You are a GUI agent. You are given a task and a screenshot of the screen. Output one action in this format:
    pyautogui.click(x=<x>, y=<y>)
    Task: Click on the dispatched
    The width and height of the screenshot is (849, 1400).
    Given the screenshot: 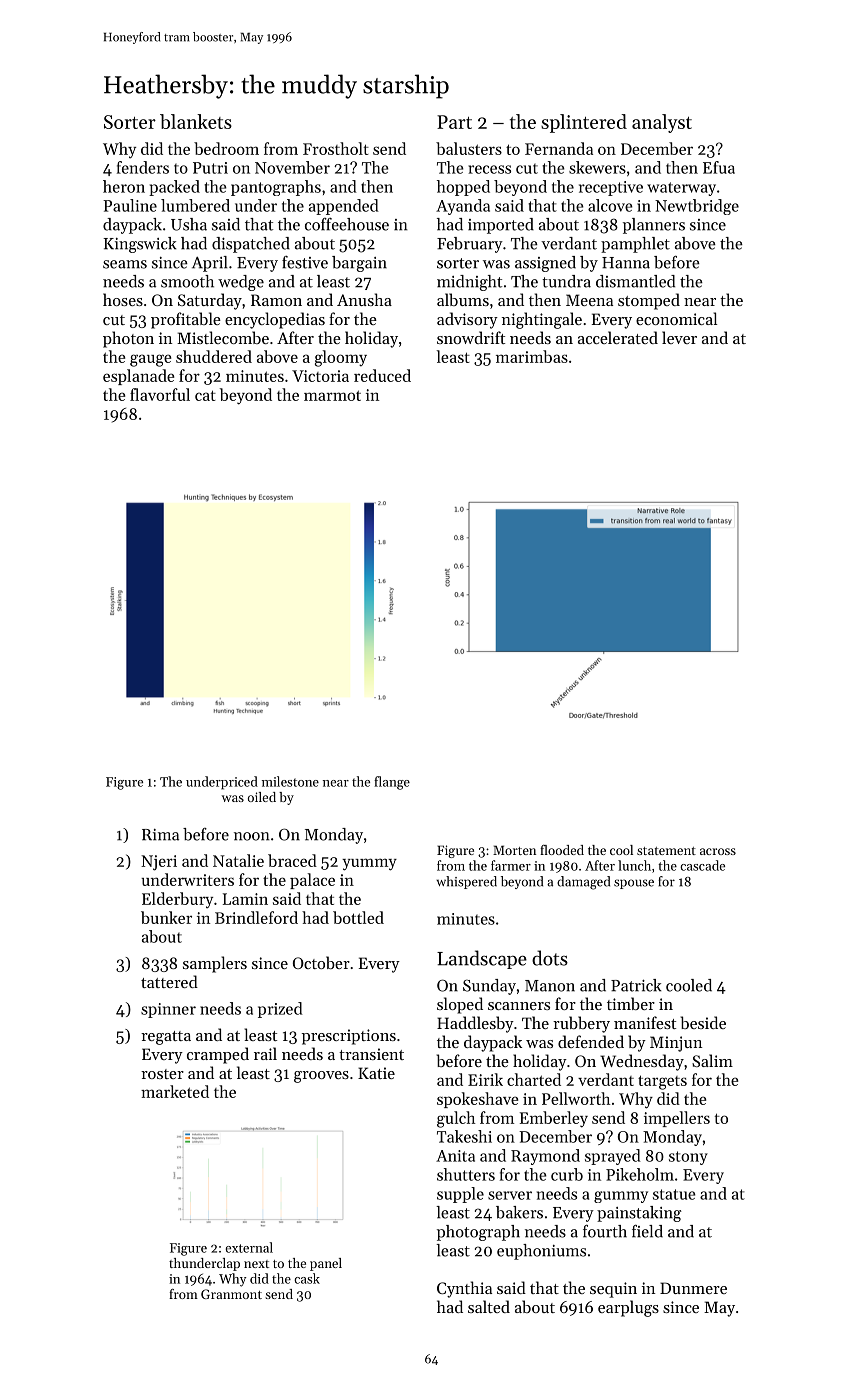 What is the action you would take?
    pyautogui.click(x=251, y=245)
